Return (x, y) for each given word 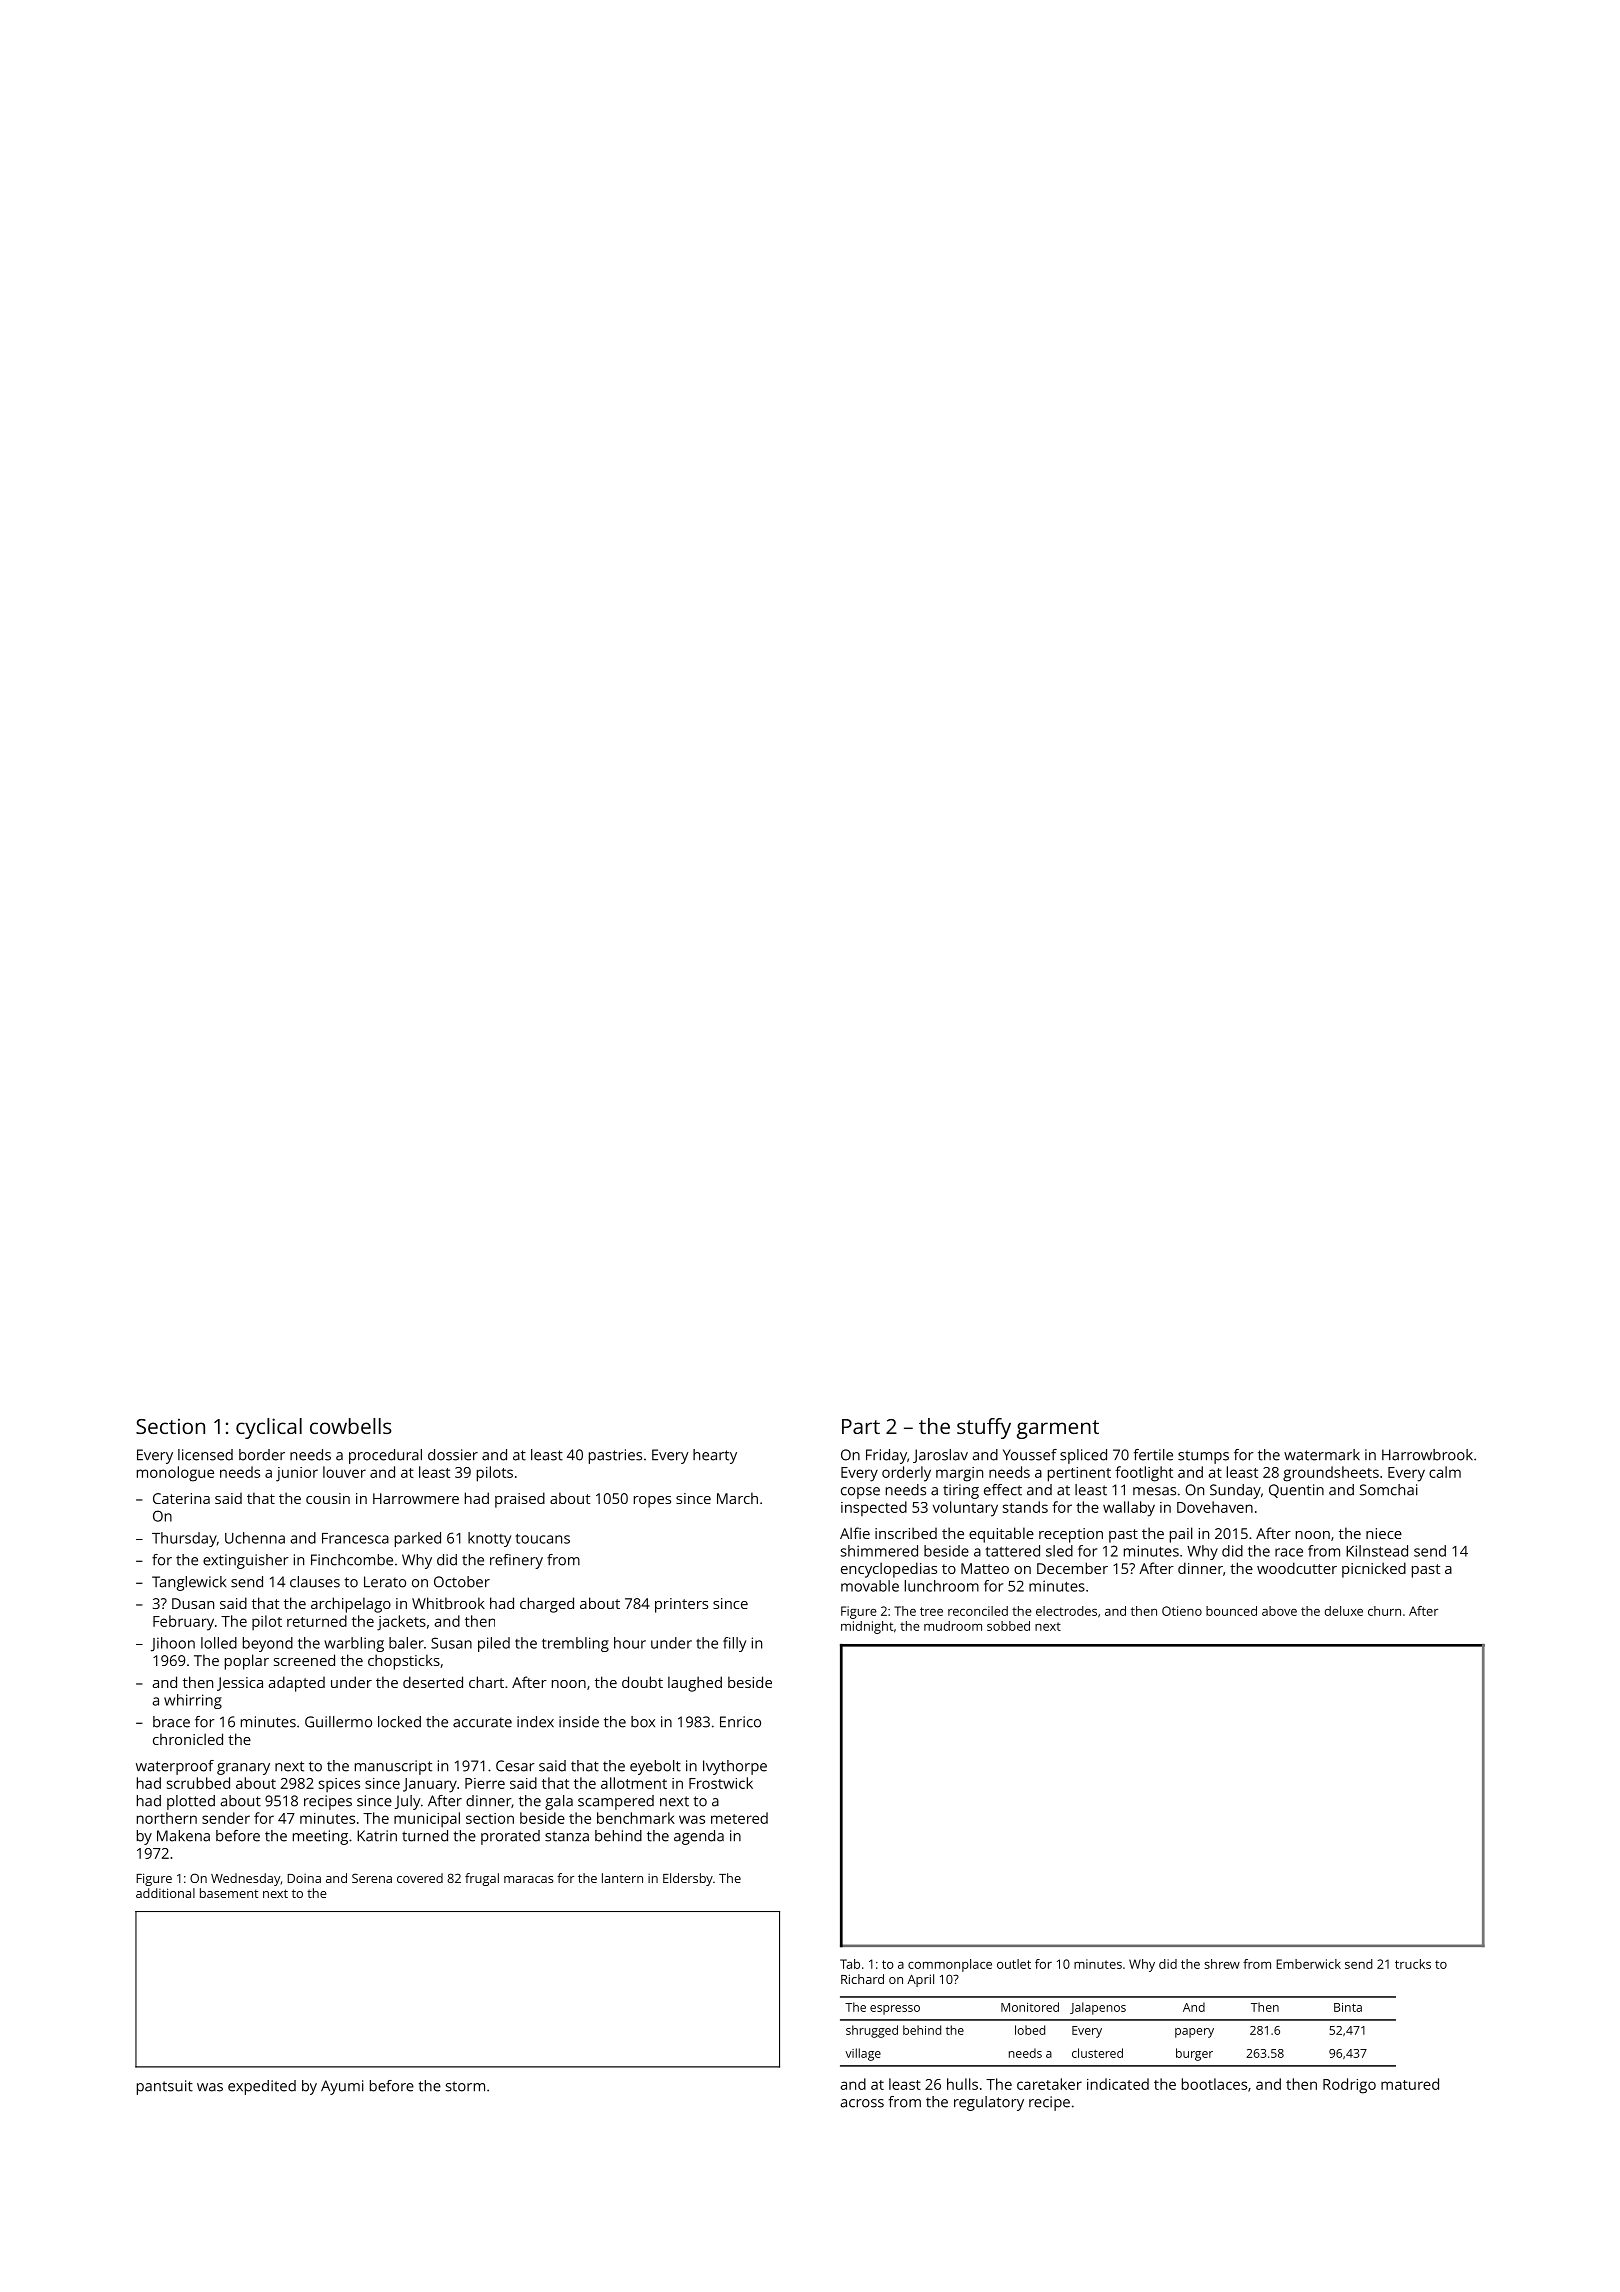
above (1279, 1611)
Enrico (740, 1722)
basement (229, 1893)
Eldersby (688, 1879)
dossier (453, 1455)
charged (547, 1605)
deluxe (1344, 1611)
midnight (867, 1627)
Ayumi (342, 2087)
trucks (1413, 1964)
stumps (1203, 1457)
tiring (961, 1491)
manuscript (393, 1767)
